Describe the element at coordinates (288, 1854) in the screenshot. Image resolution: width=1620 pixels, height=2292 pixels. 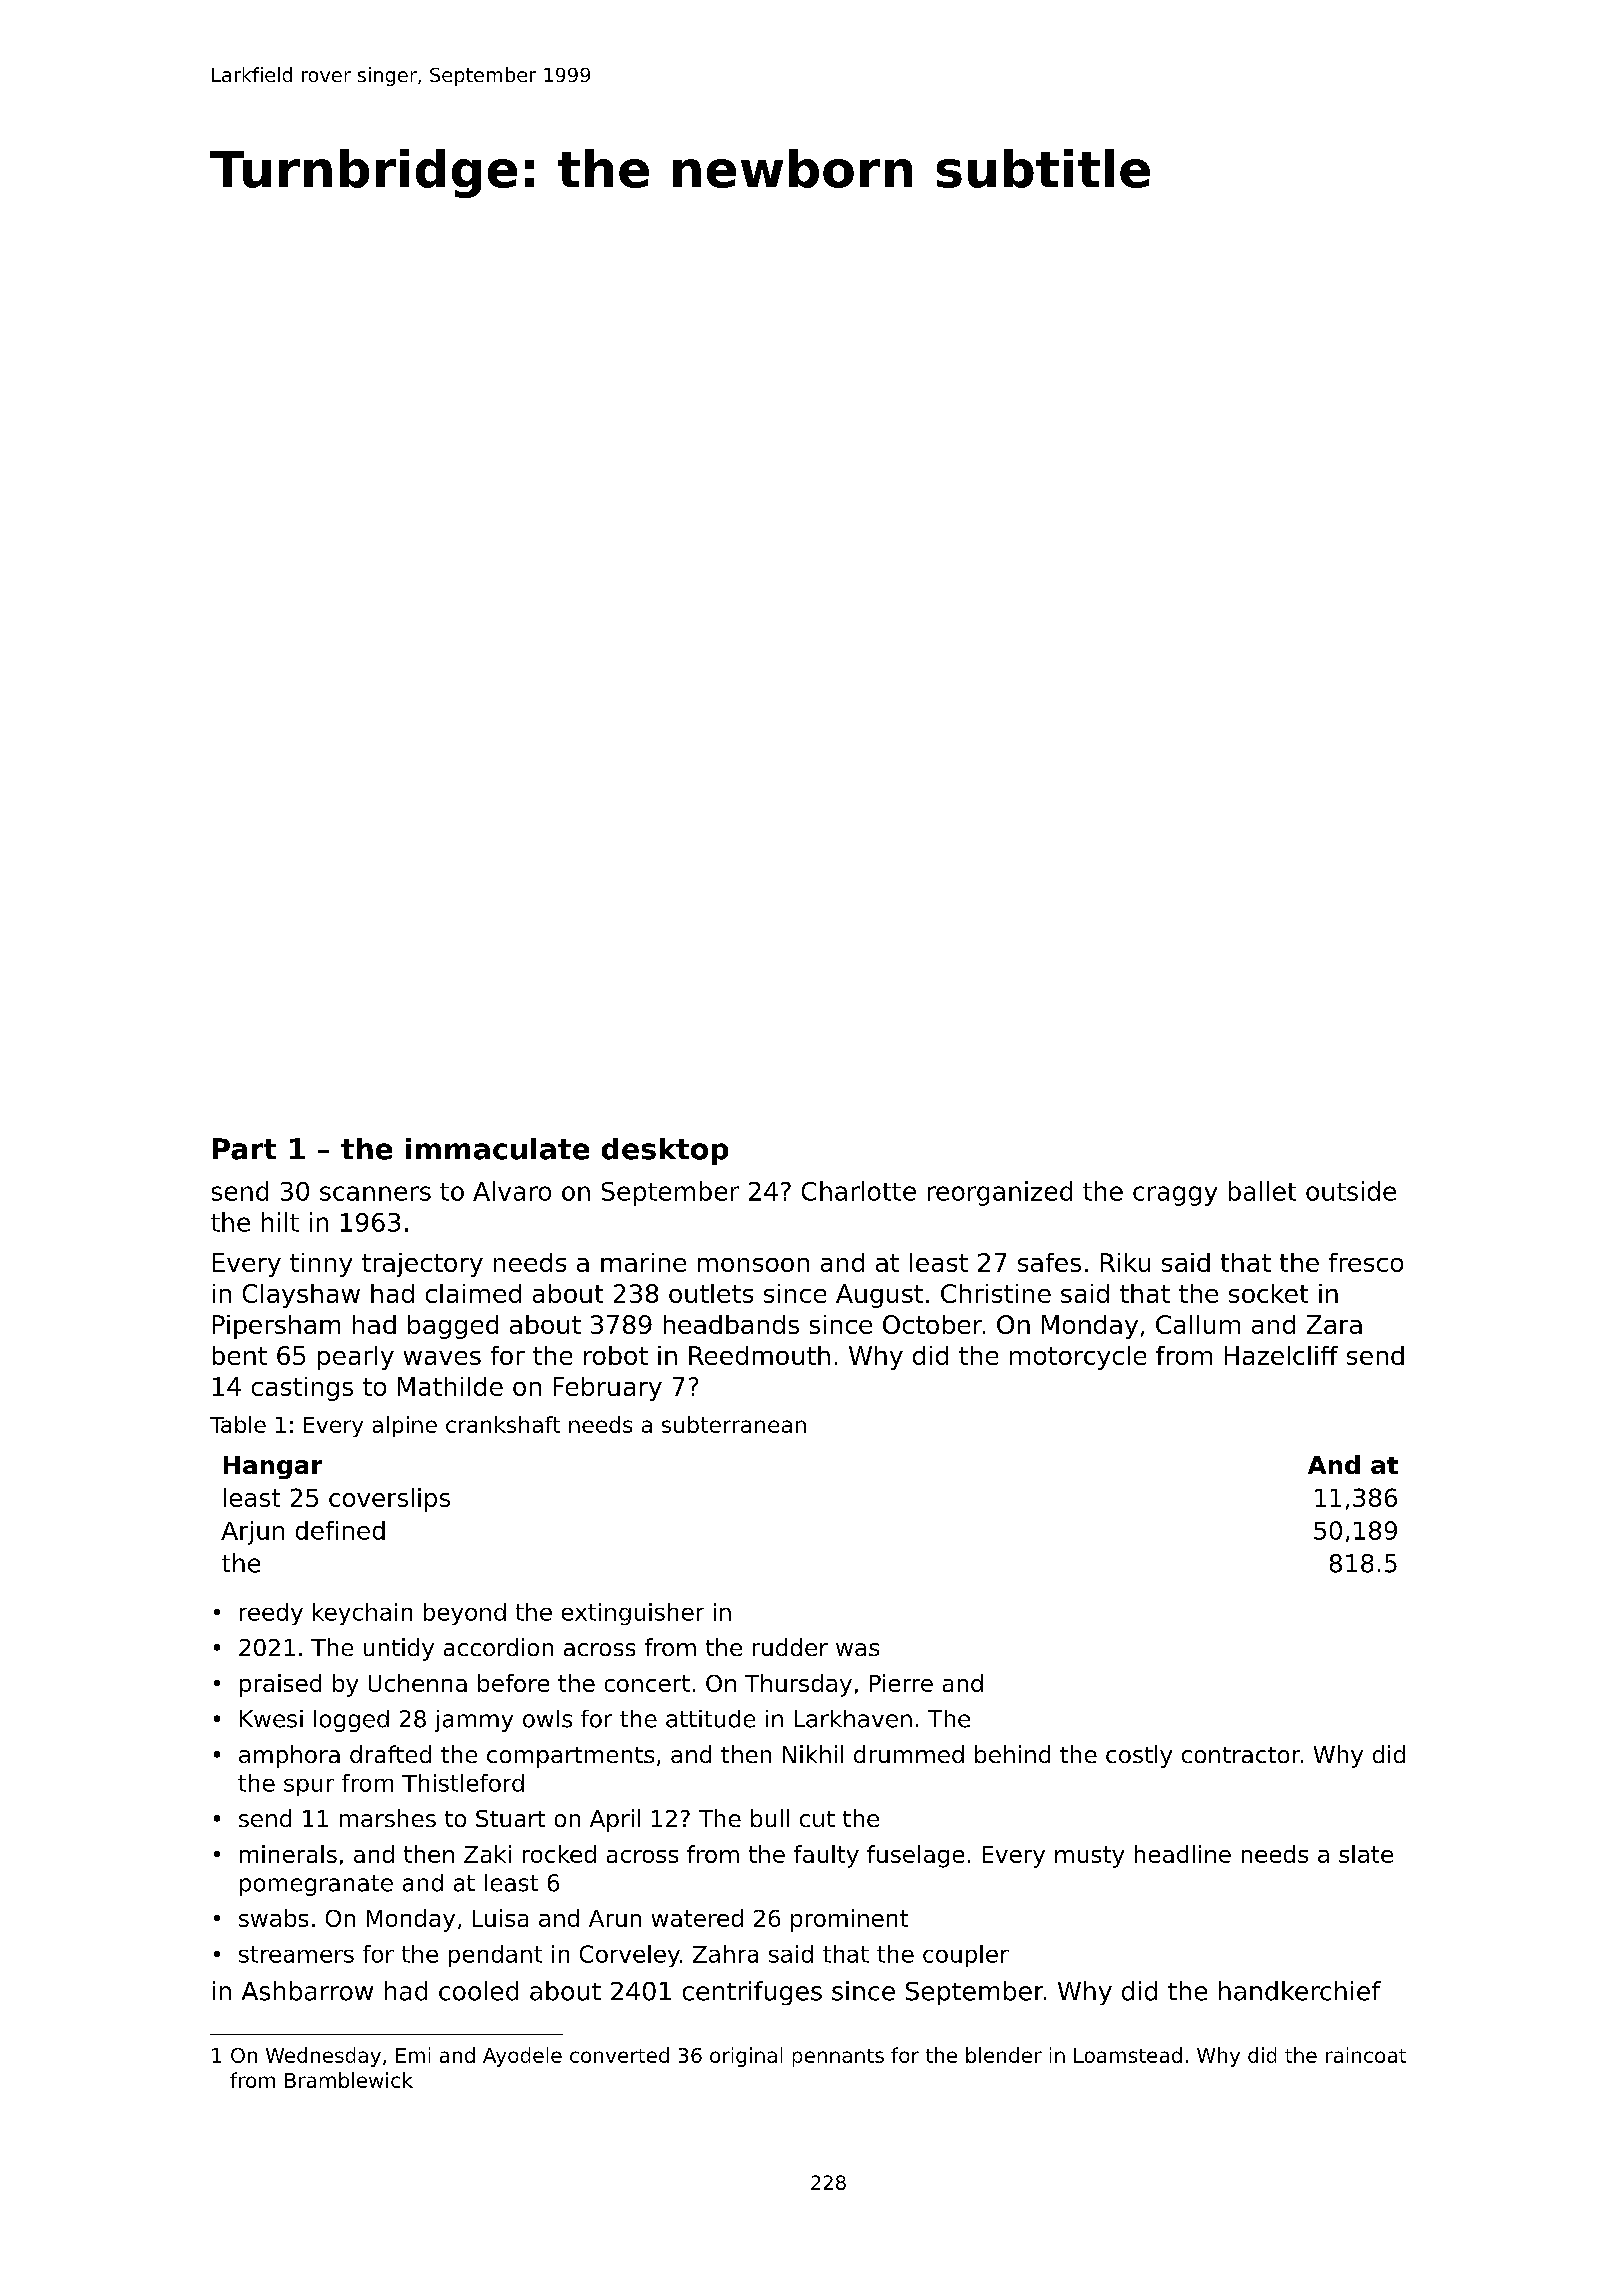
I see `minerals` at that location.
